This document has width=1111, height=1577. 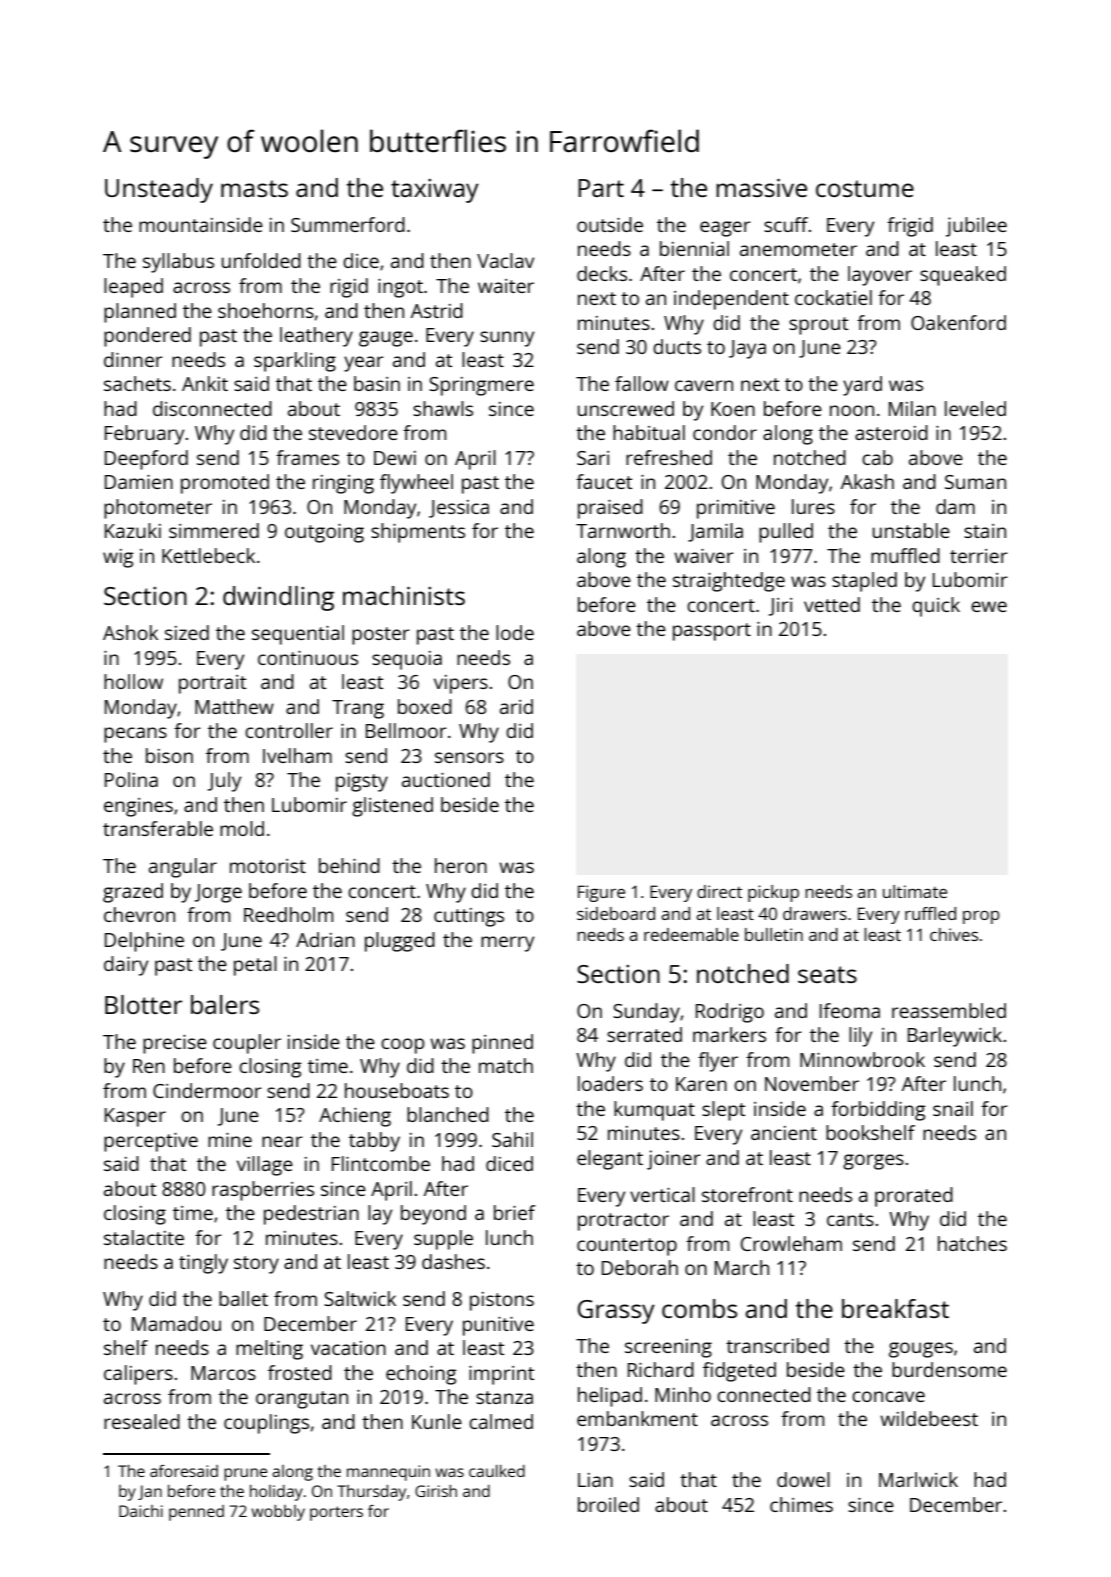 What do you see at coordinates (515, 632) in the document?
I see `lode` at bounding box center [515, 632].
